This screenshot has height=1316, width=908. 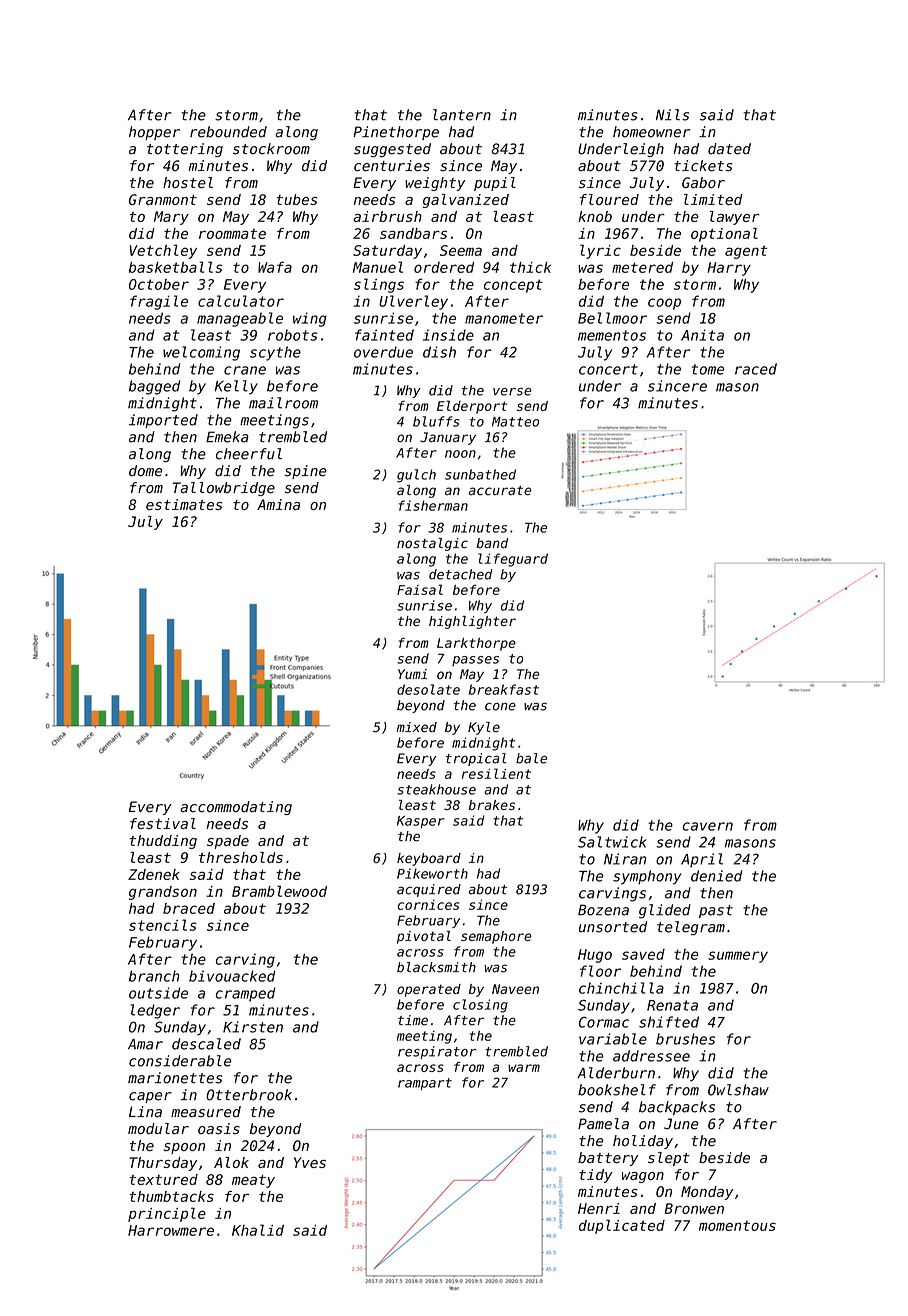 What do you see at coordinates (158, 1129) in the screenshot?
I see `modular` at bounding box center [158, 1129].
